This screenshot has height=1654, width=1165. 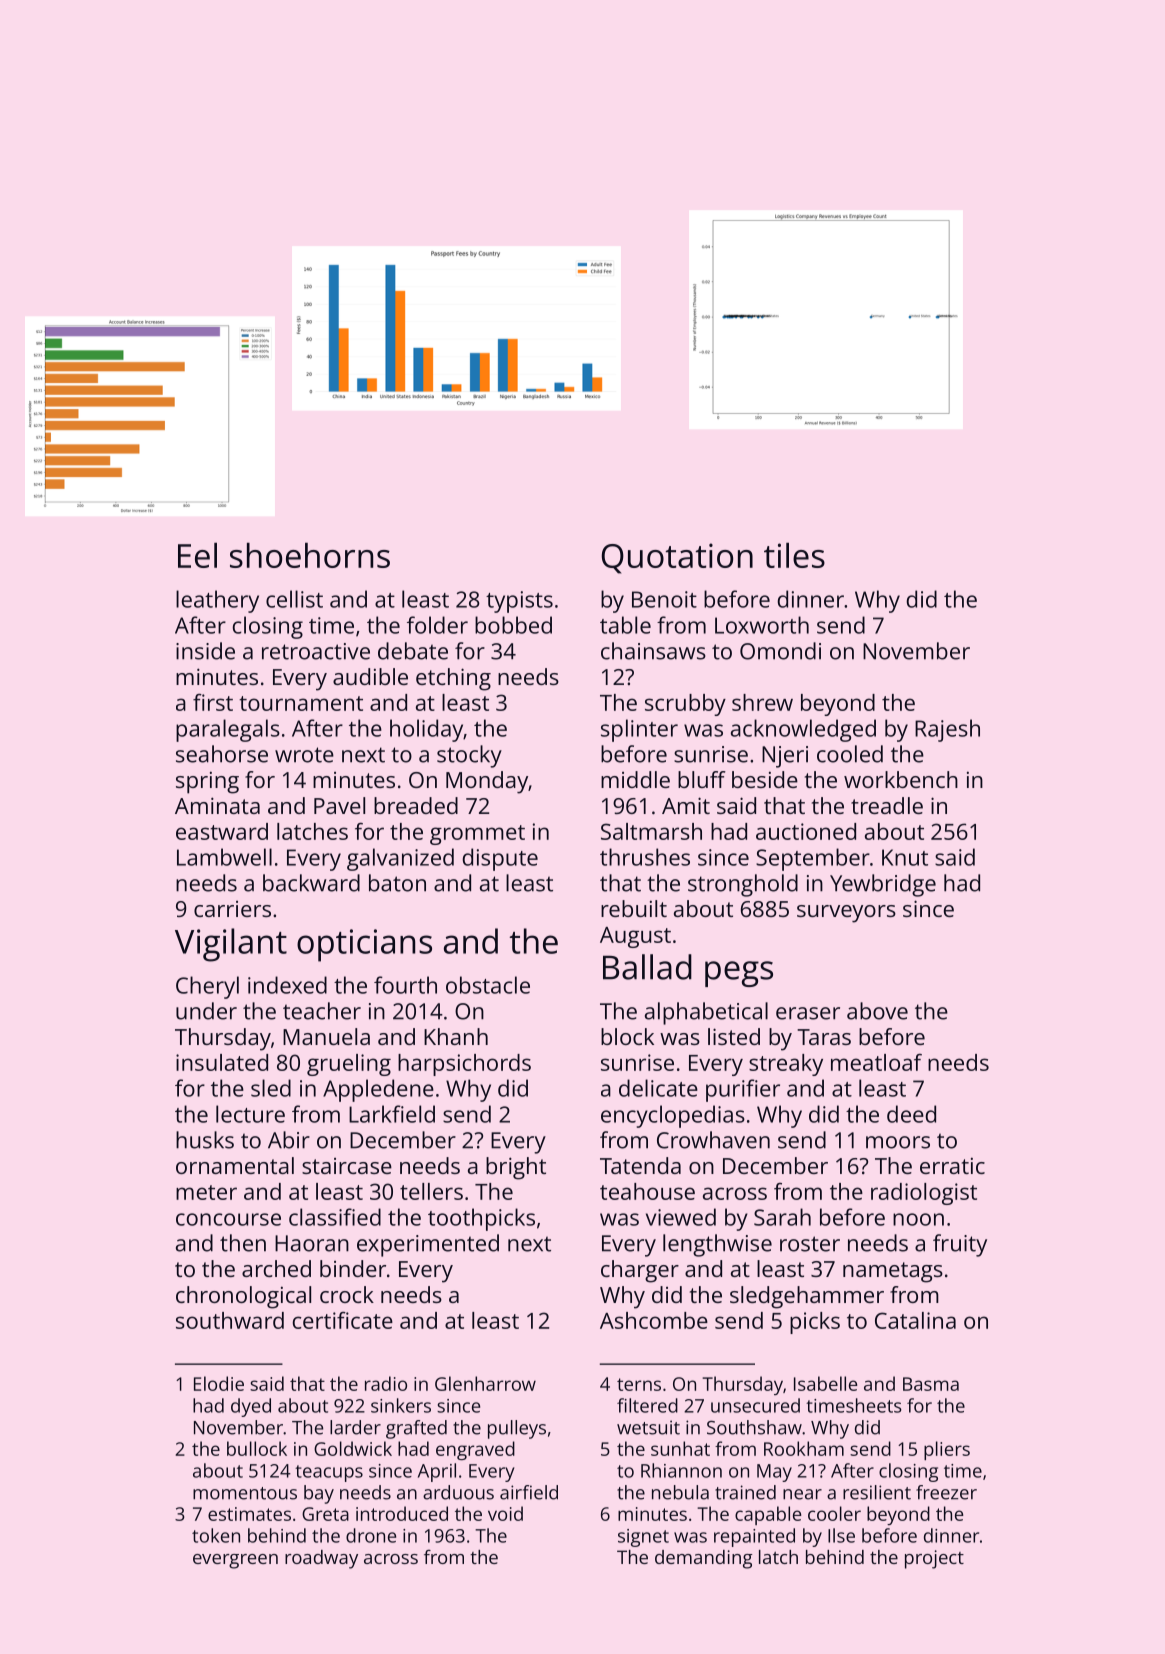 What do you see at coordinates (947, 730) in the screenshot?
I see `Rajesh` at bounding box center [947, 730].
